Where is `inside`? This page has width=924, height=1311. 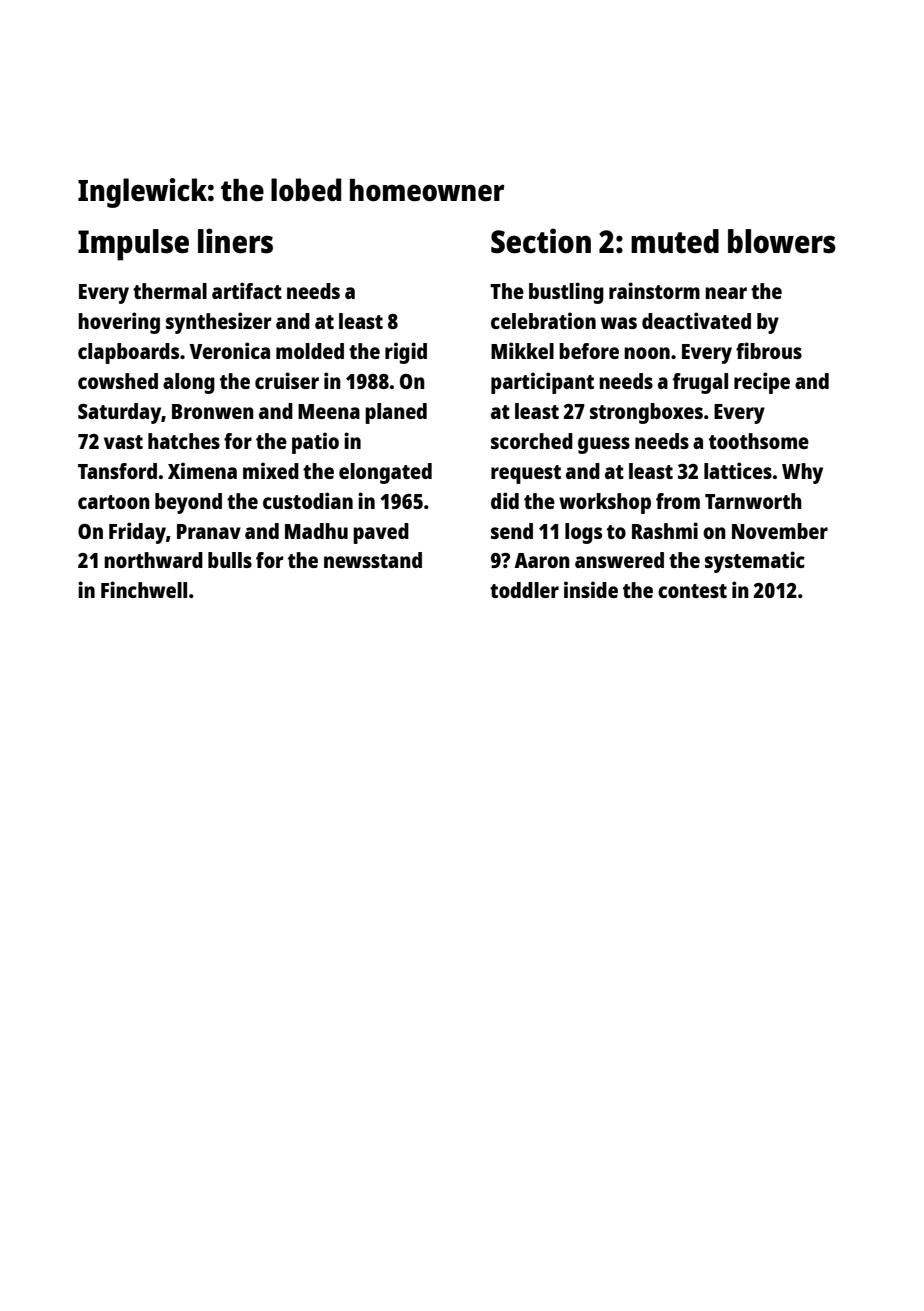 inside is located at coordinates (591, 589).
